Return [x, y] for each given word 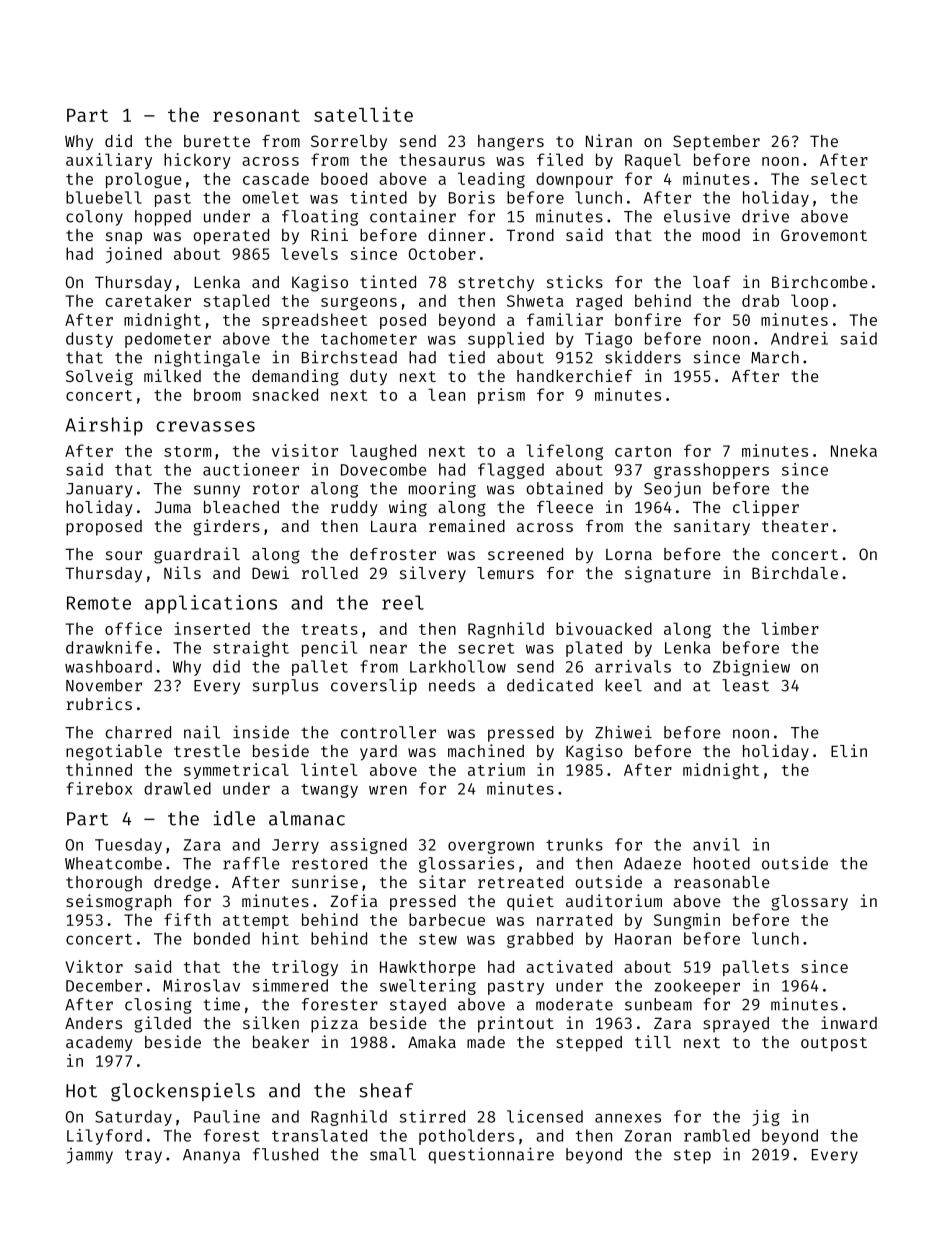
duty [368, 377]
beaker [281, 1042]
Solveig [99, 377]
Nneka [854, 450]
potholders [466, 1137]
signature [668, 574]
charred [138, 732]
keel [623, 685]
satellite [363, 114]
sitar [442, 881]
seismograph [118, 902]
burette [217, 141]
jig [766, 1118]
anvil [716, 844]
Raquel [653, 161]
